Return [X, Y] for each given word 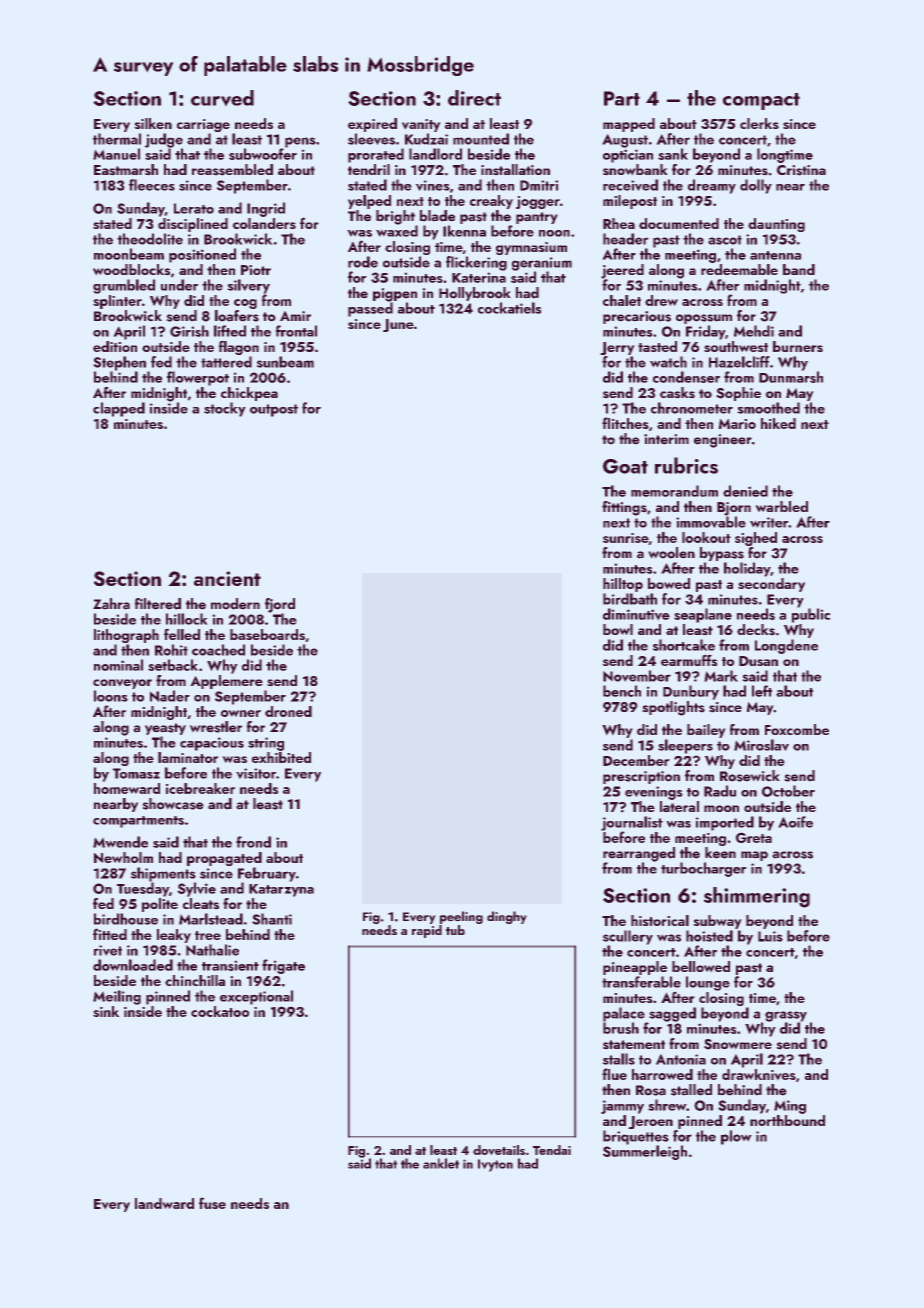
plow [736, 1137]
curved [222, 98]
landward [164, 1203]
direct [474, 98]
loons [111, 696]
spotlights [673, 708]
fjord [280, 605]
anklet [441, 1163]
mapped [629, 125]
